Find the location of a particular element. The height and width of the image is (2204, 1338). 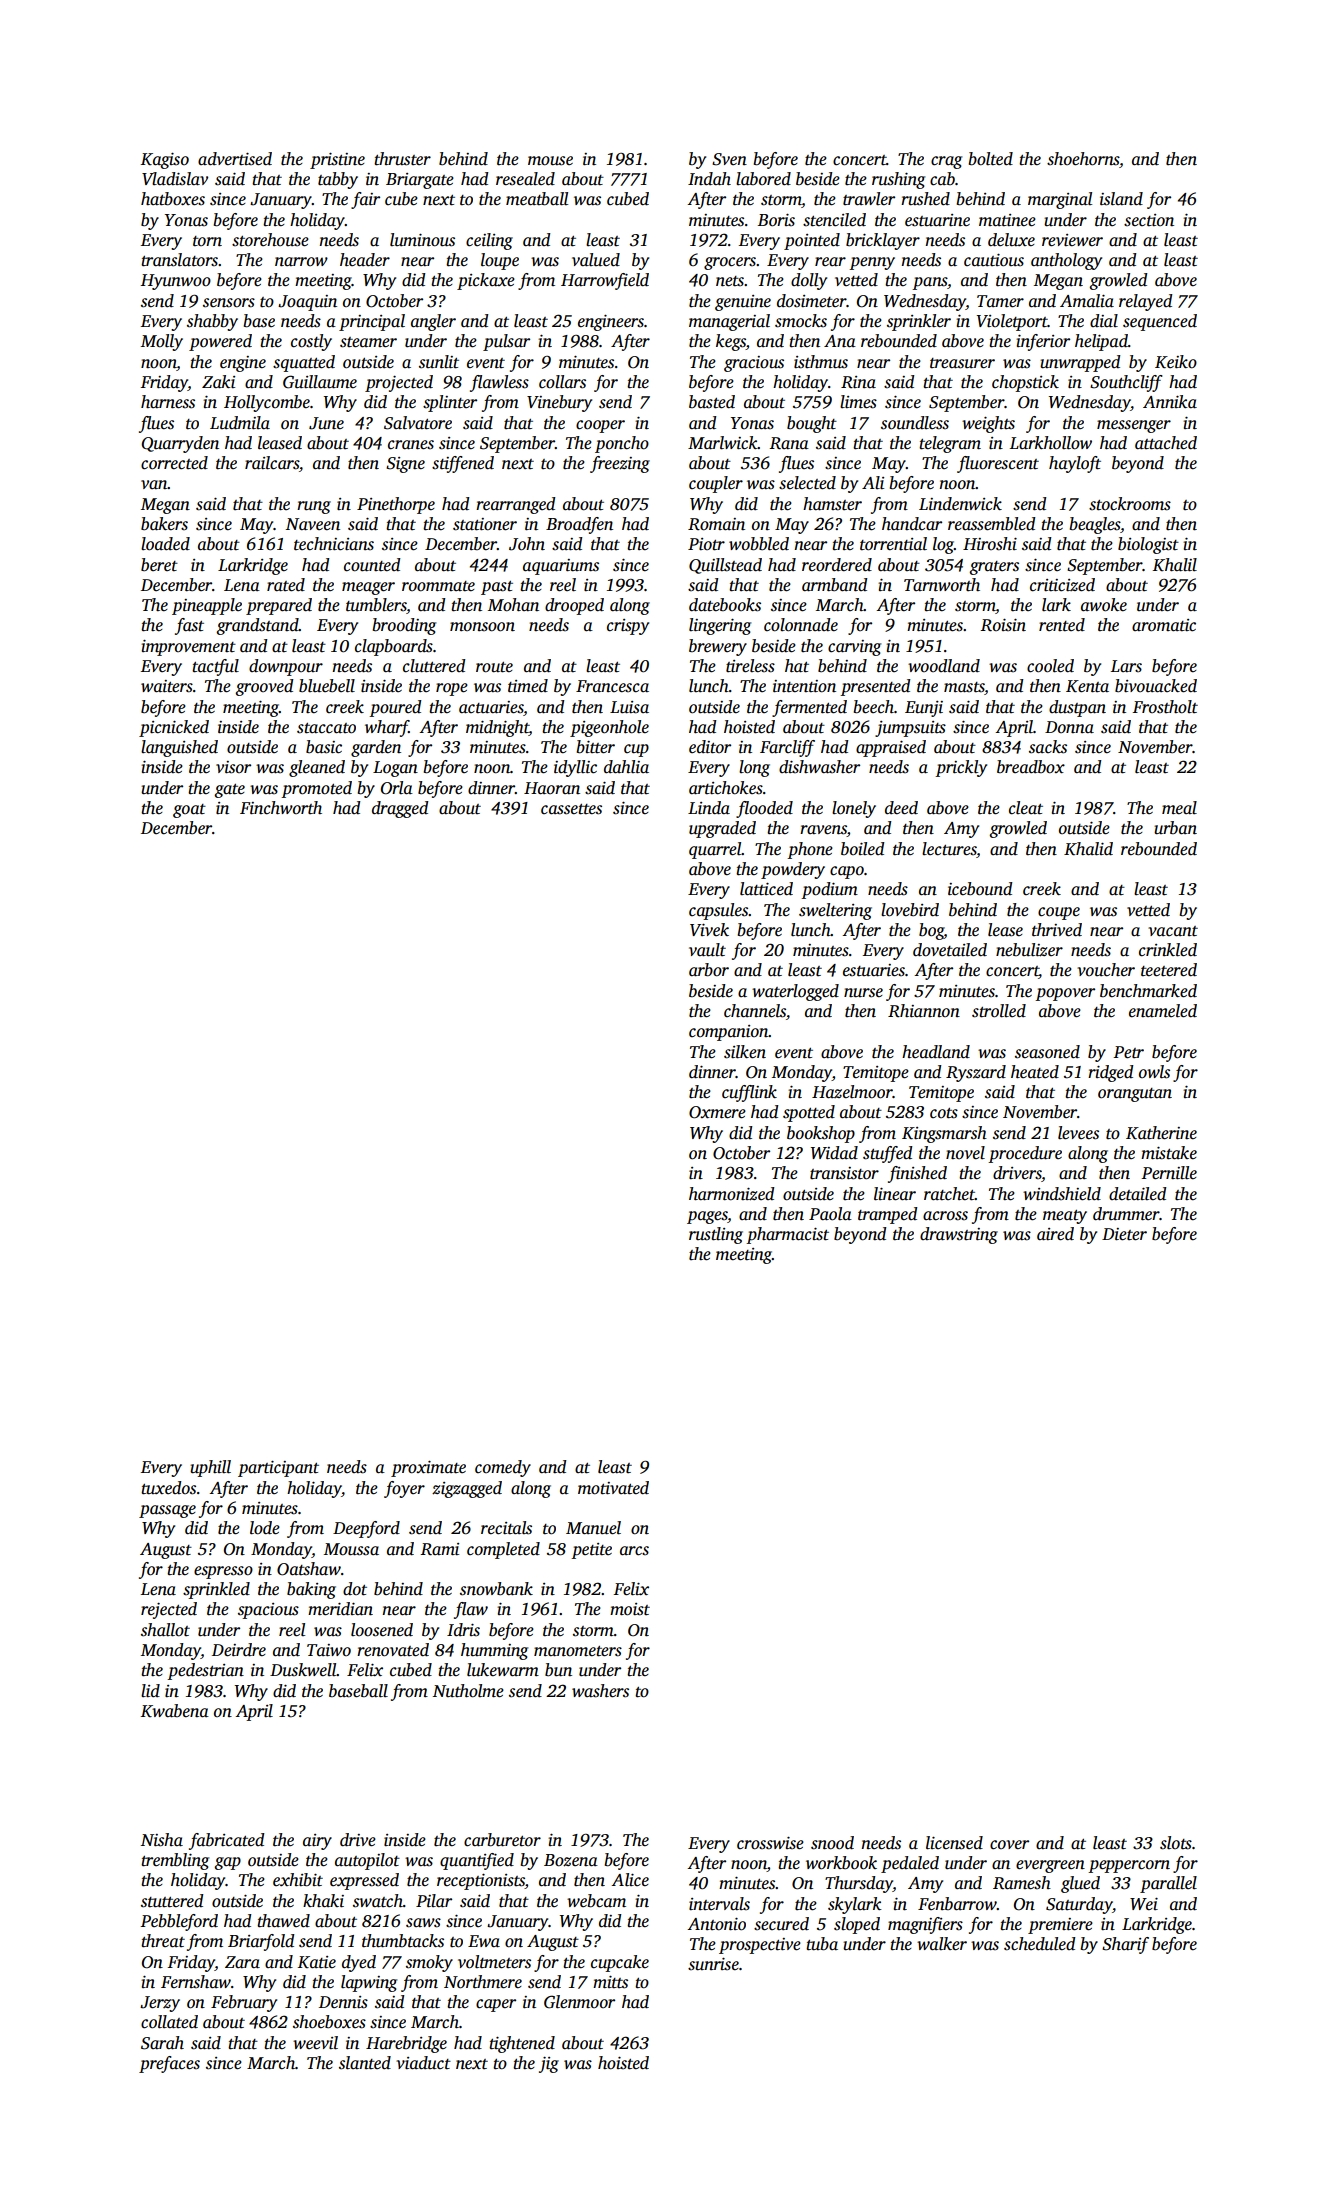

motivated is located at coordinates (613, 1488).
